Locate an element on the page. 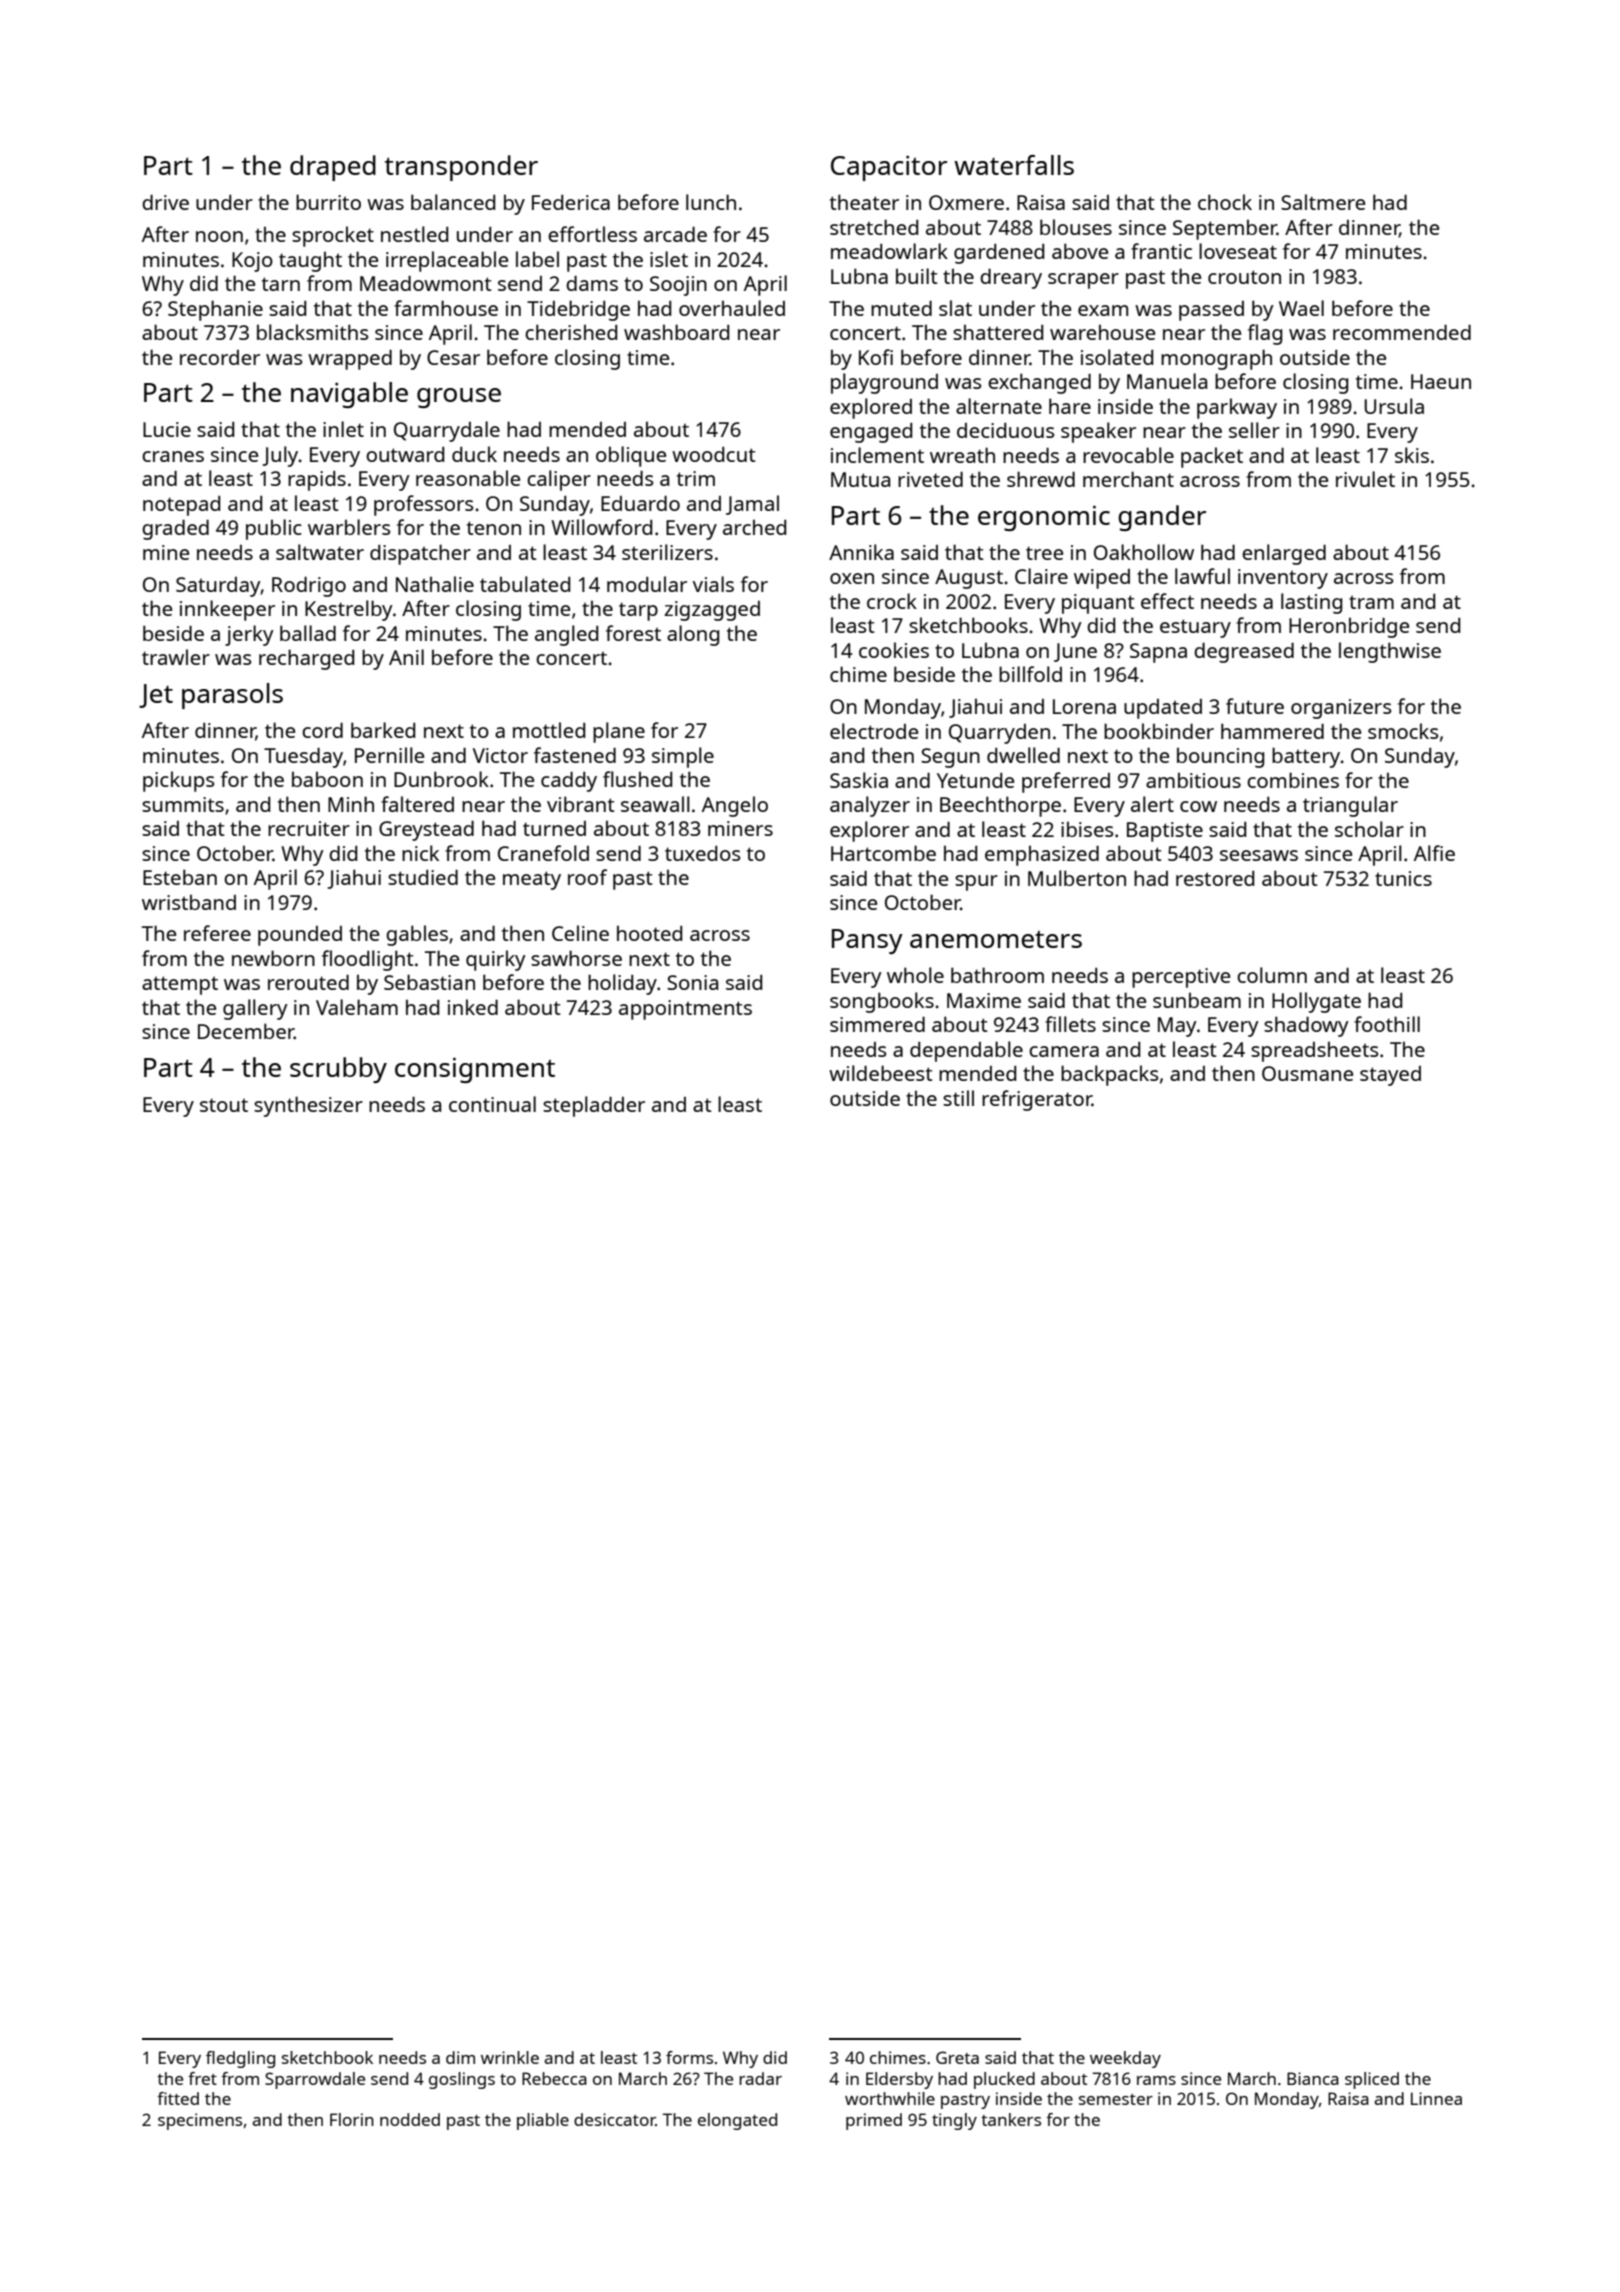 This image has height=2292, width=1620. Saltmere is located at coordinates (1323, 202).
